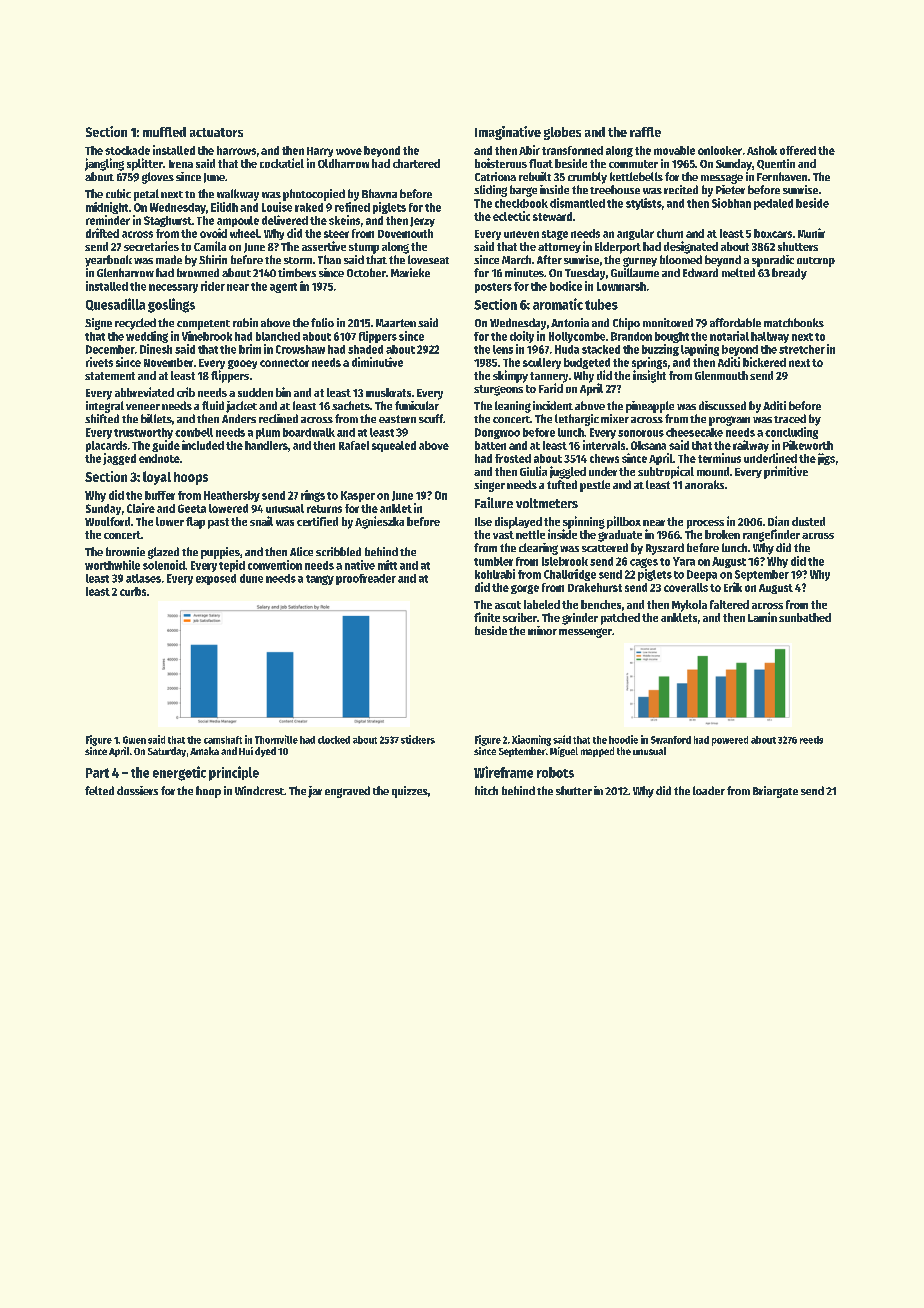  What do you see at coordinates (388, 392) in the screenshot?
I see `muskrats` at bounding box center [388, 392].
